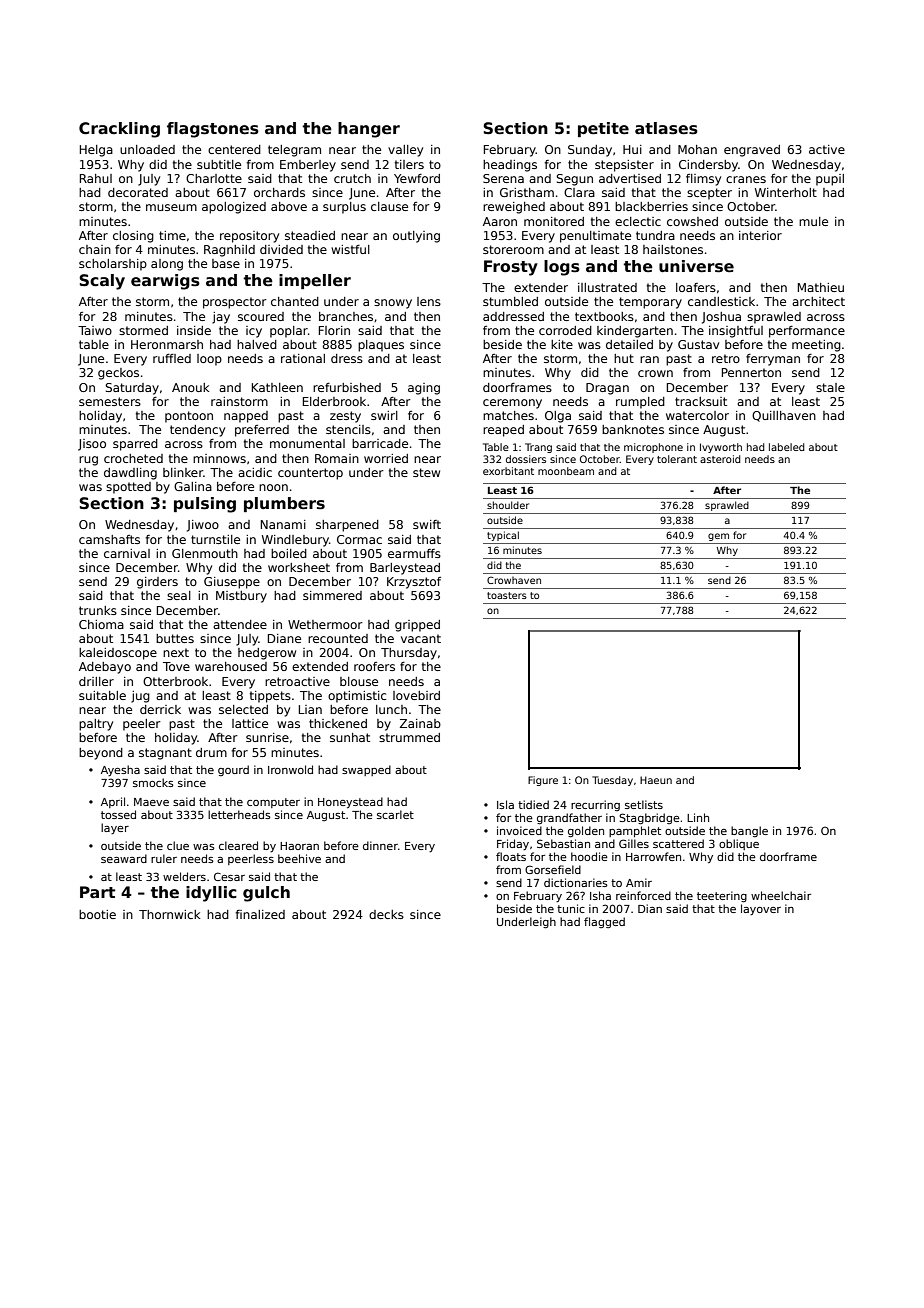 This image has width=924, height=1308. I want to click on layer, so click(115, 828).
